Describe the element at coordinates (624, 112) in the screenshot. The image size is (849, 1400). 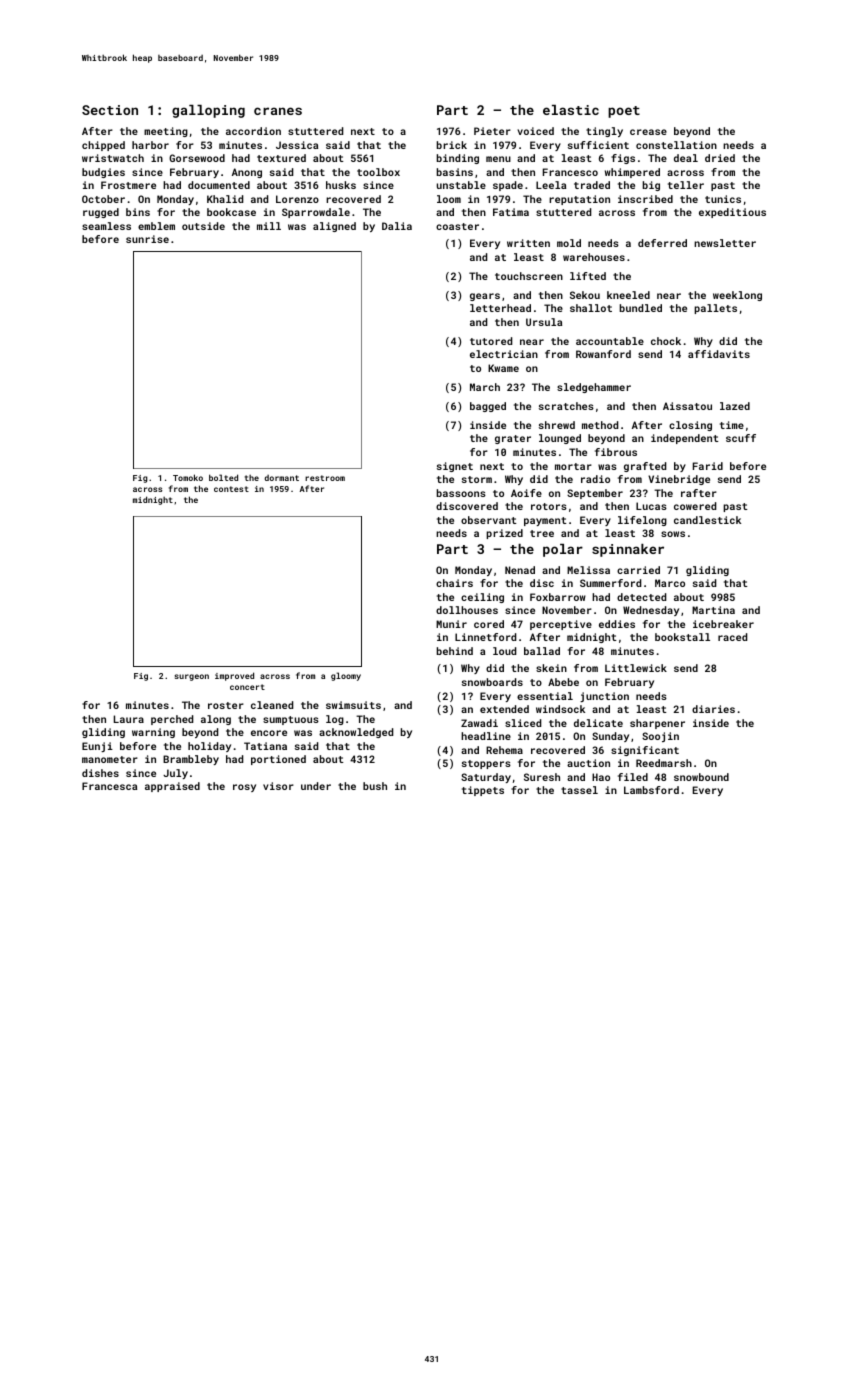
I see `poet` at that location.
